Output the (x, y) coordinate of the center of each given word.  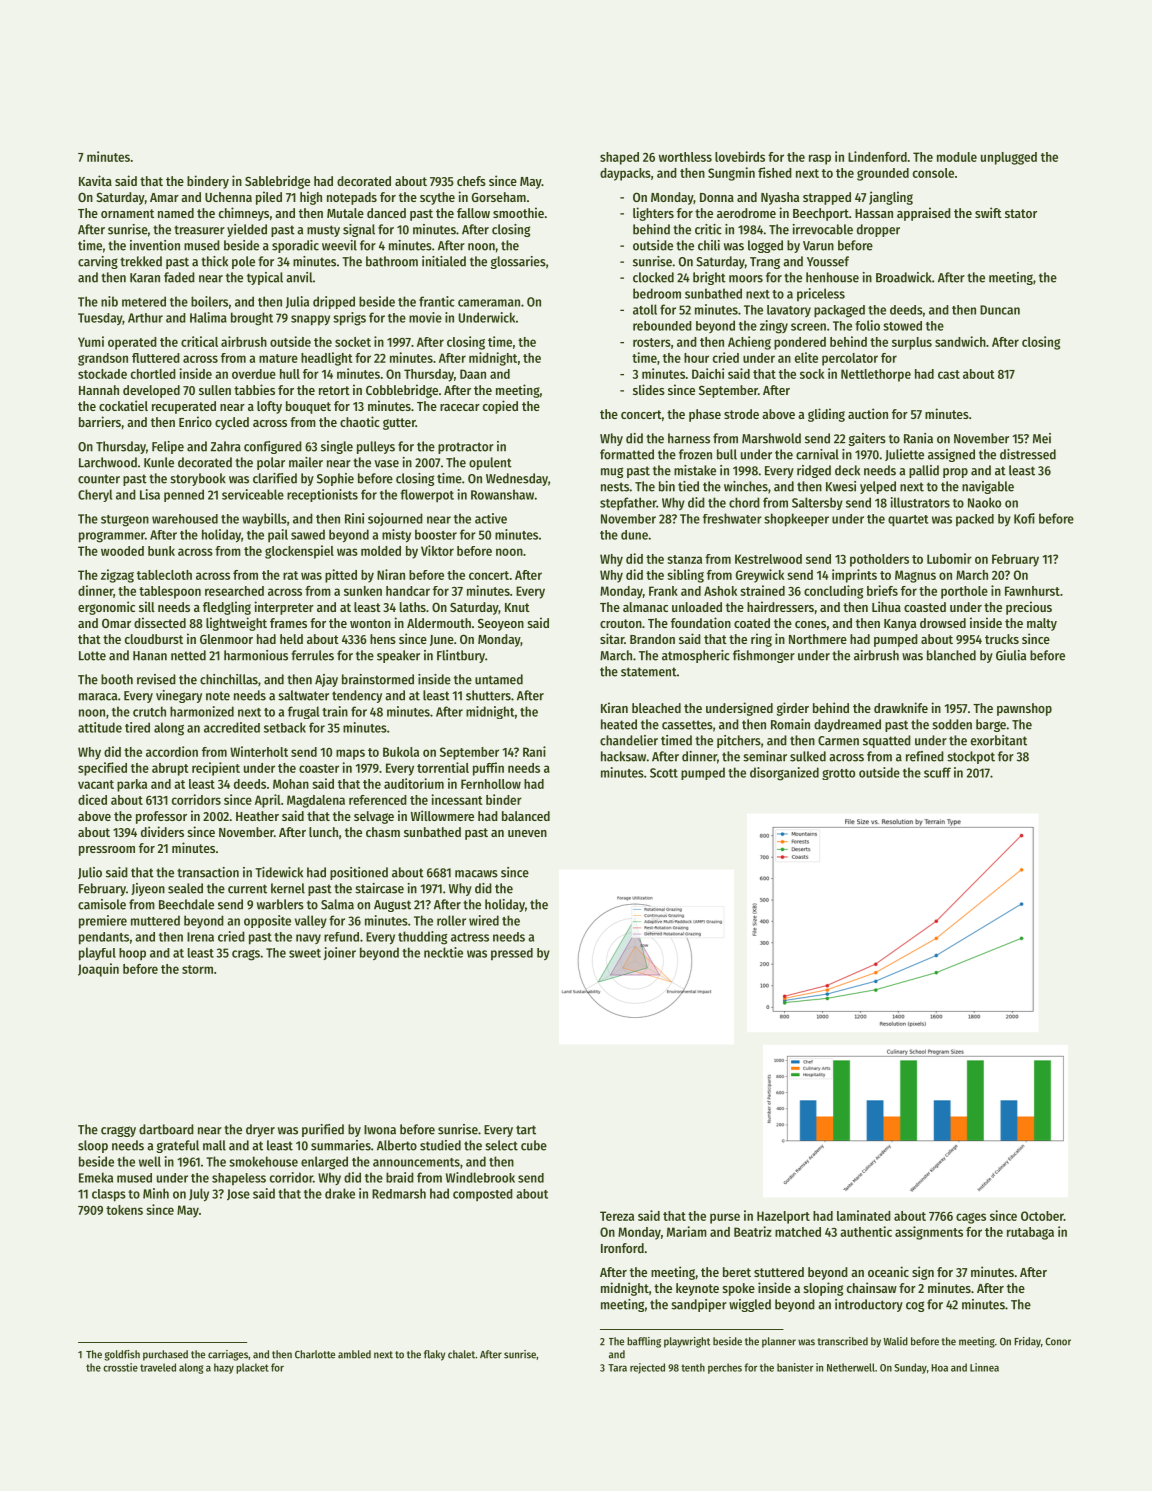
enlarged (324, 1163)
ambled (354, 1354)
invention (155, 245)
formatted (627, 454)
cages (971, 1218)
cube (534, 1145)
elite (806, 357)
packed (975, 520)
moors (746, 279)
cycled (232, 423)
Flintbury (461, 656)
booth (117, 679)
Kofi (1024, 518)
